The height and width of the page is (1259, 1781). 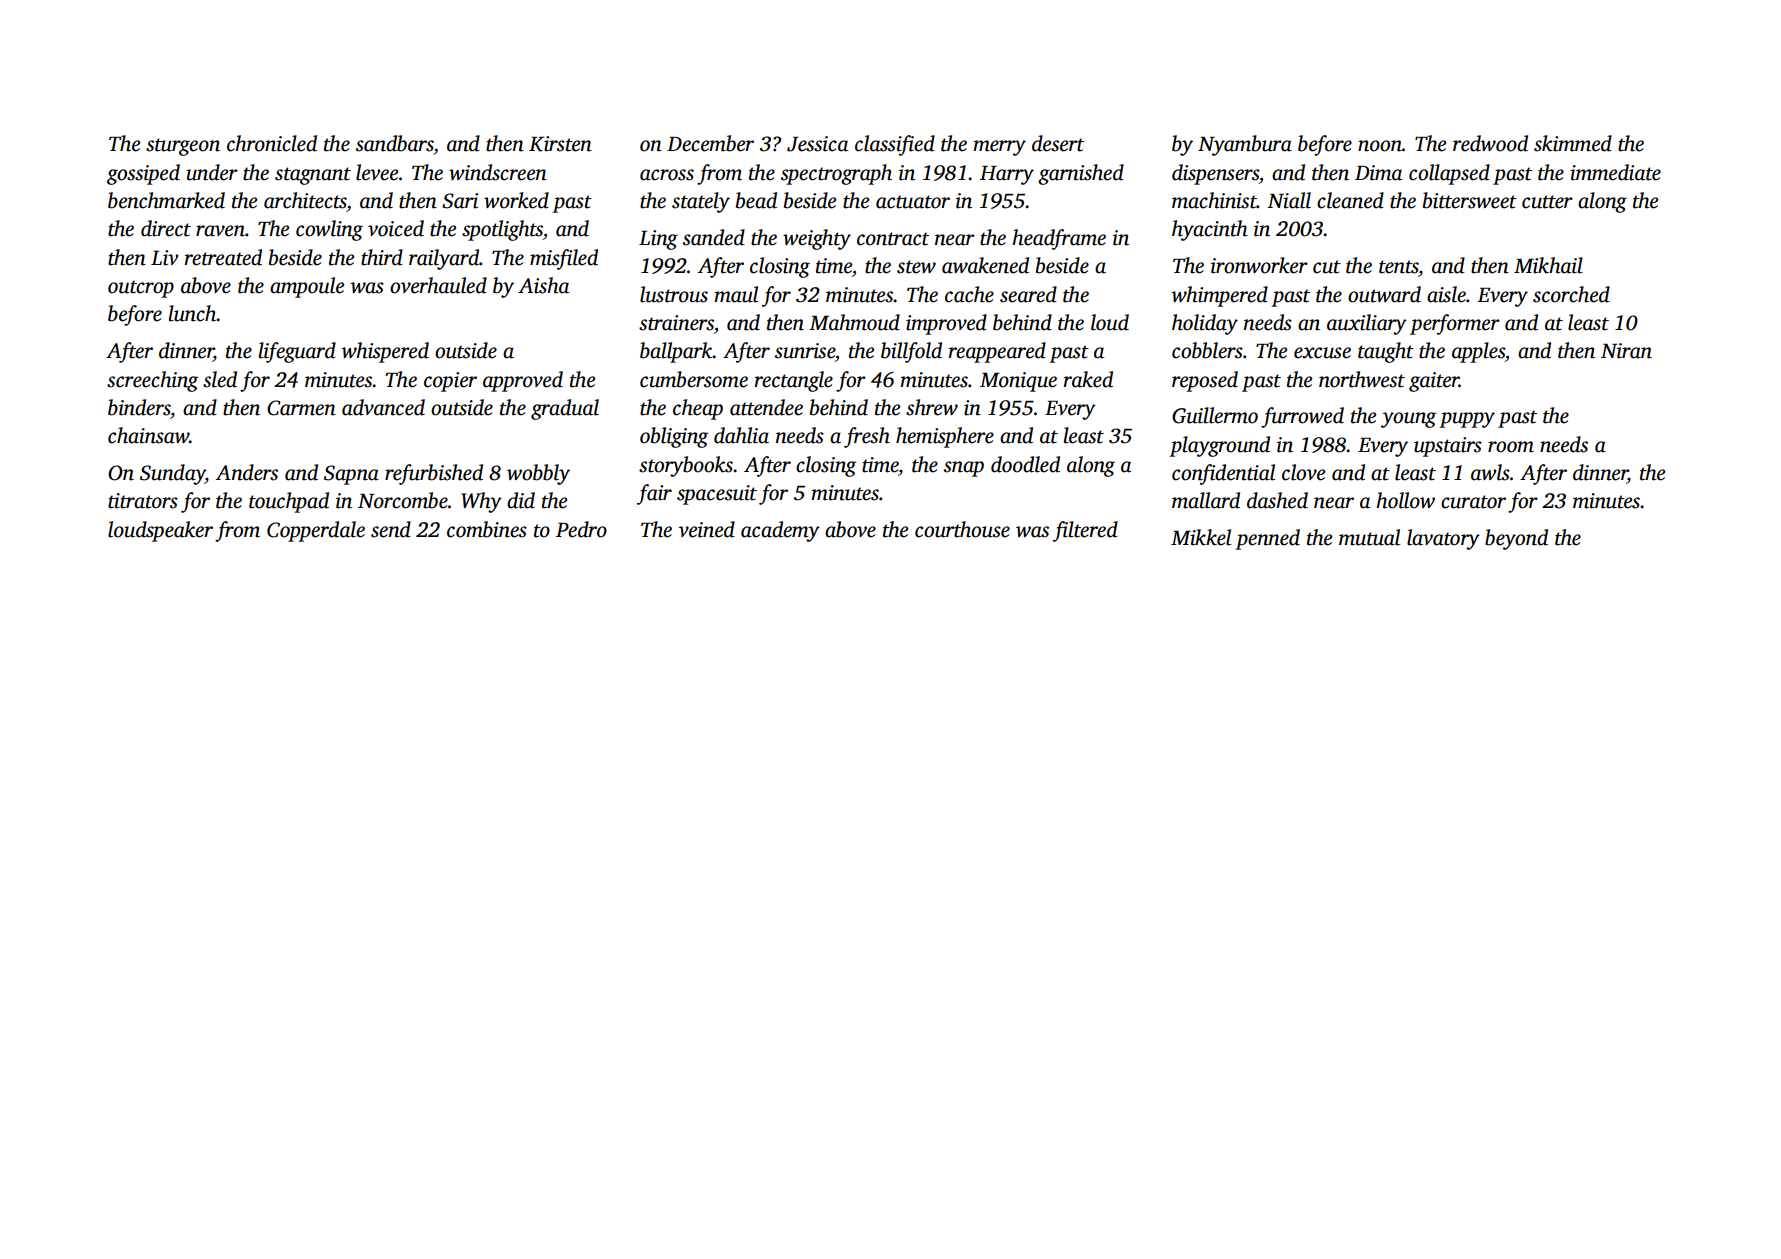 What do you see at coordinates (316, 531) in the page?
I see `Copperdale` at bounding box center [316, 531].
